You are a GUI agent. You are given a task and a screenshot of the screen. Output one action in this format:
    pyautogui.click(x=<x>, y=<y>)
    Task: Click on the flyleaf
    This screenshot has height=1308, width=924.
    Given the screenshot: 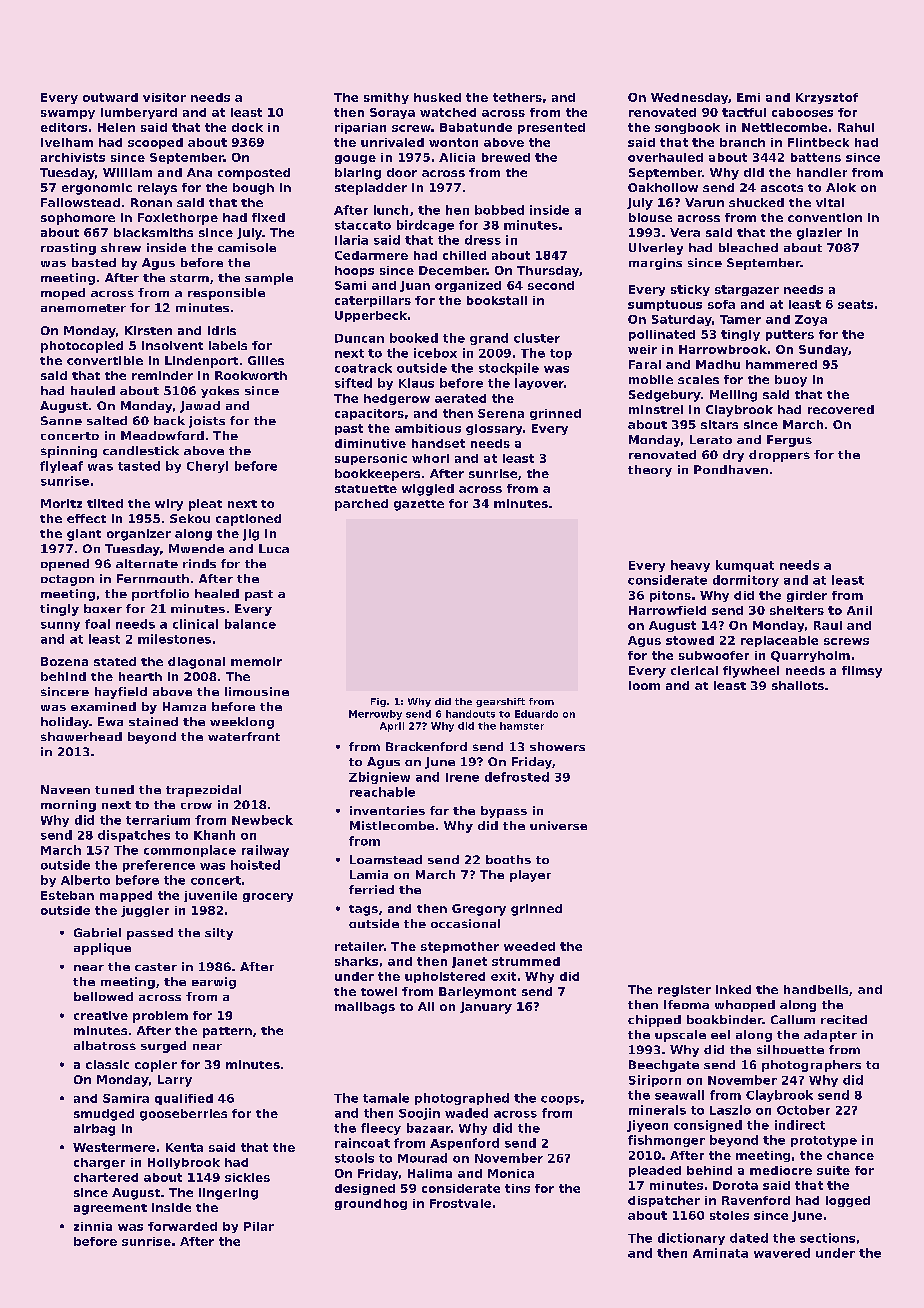 What is the action you would take?
    pyautogui.click(x=61, y=467)
